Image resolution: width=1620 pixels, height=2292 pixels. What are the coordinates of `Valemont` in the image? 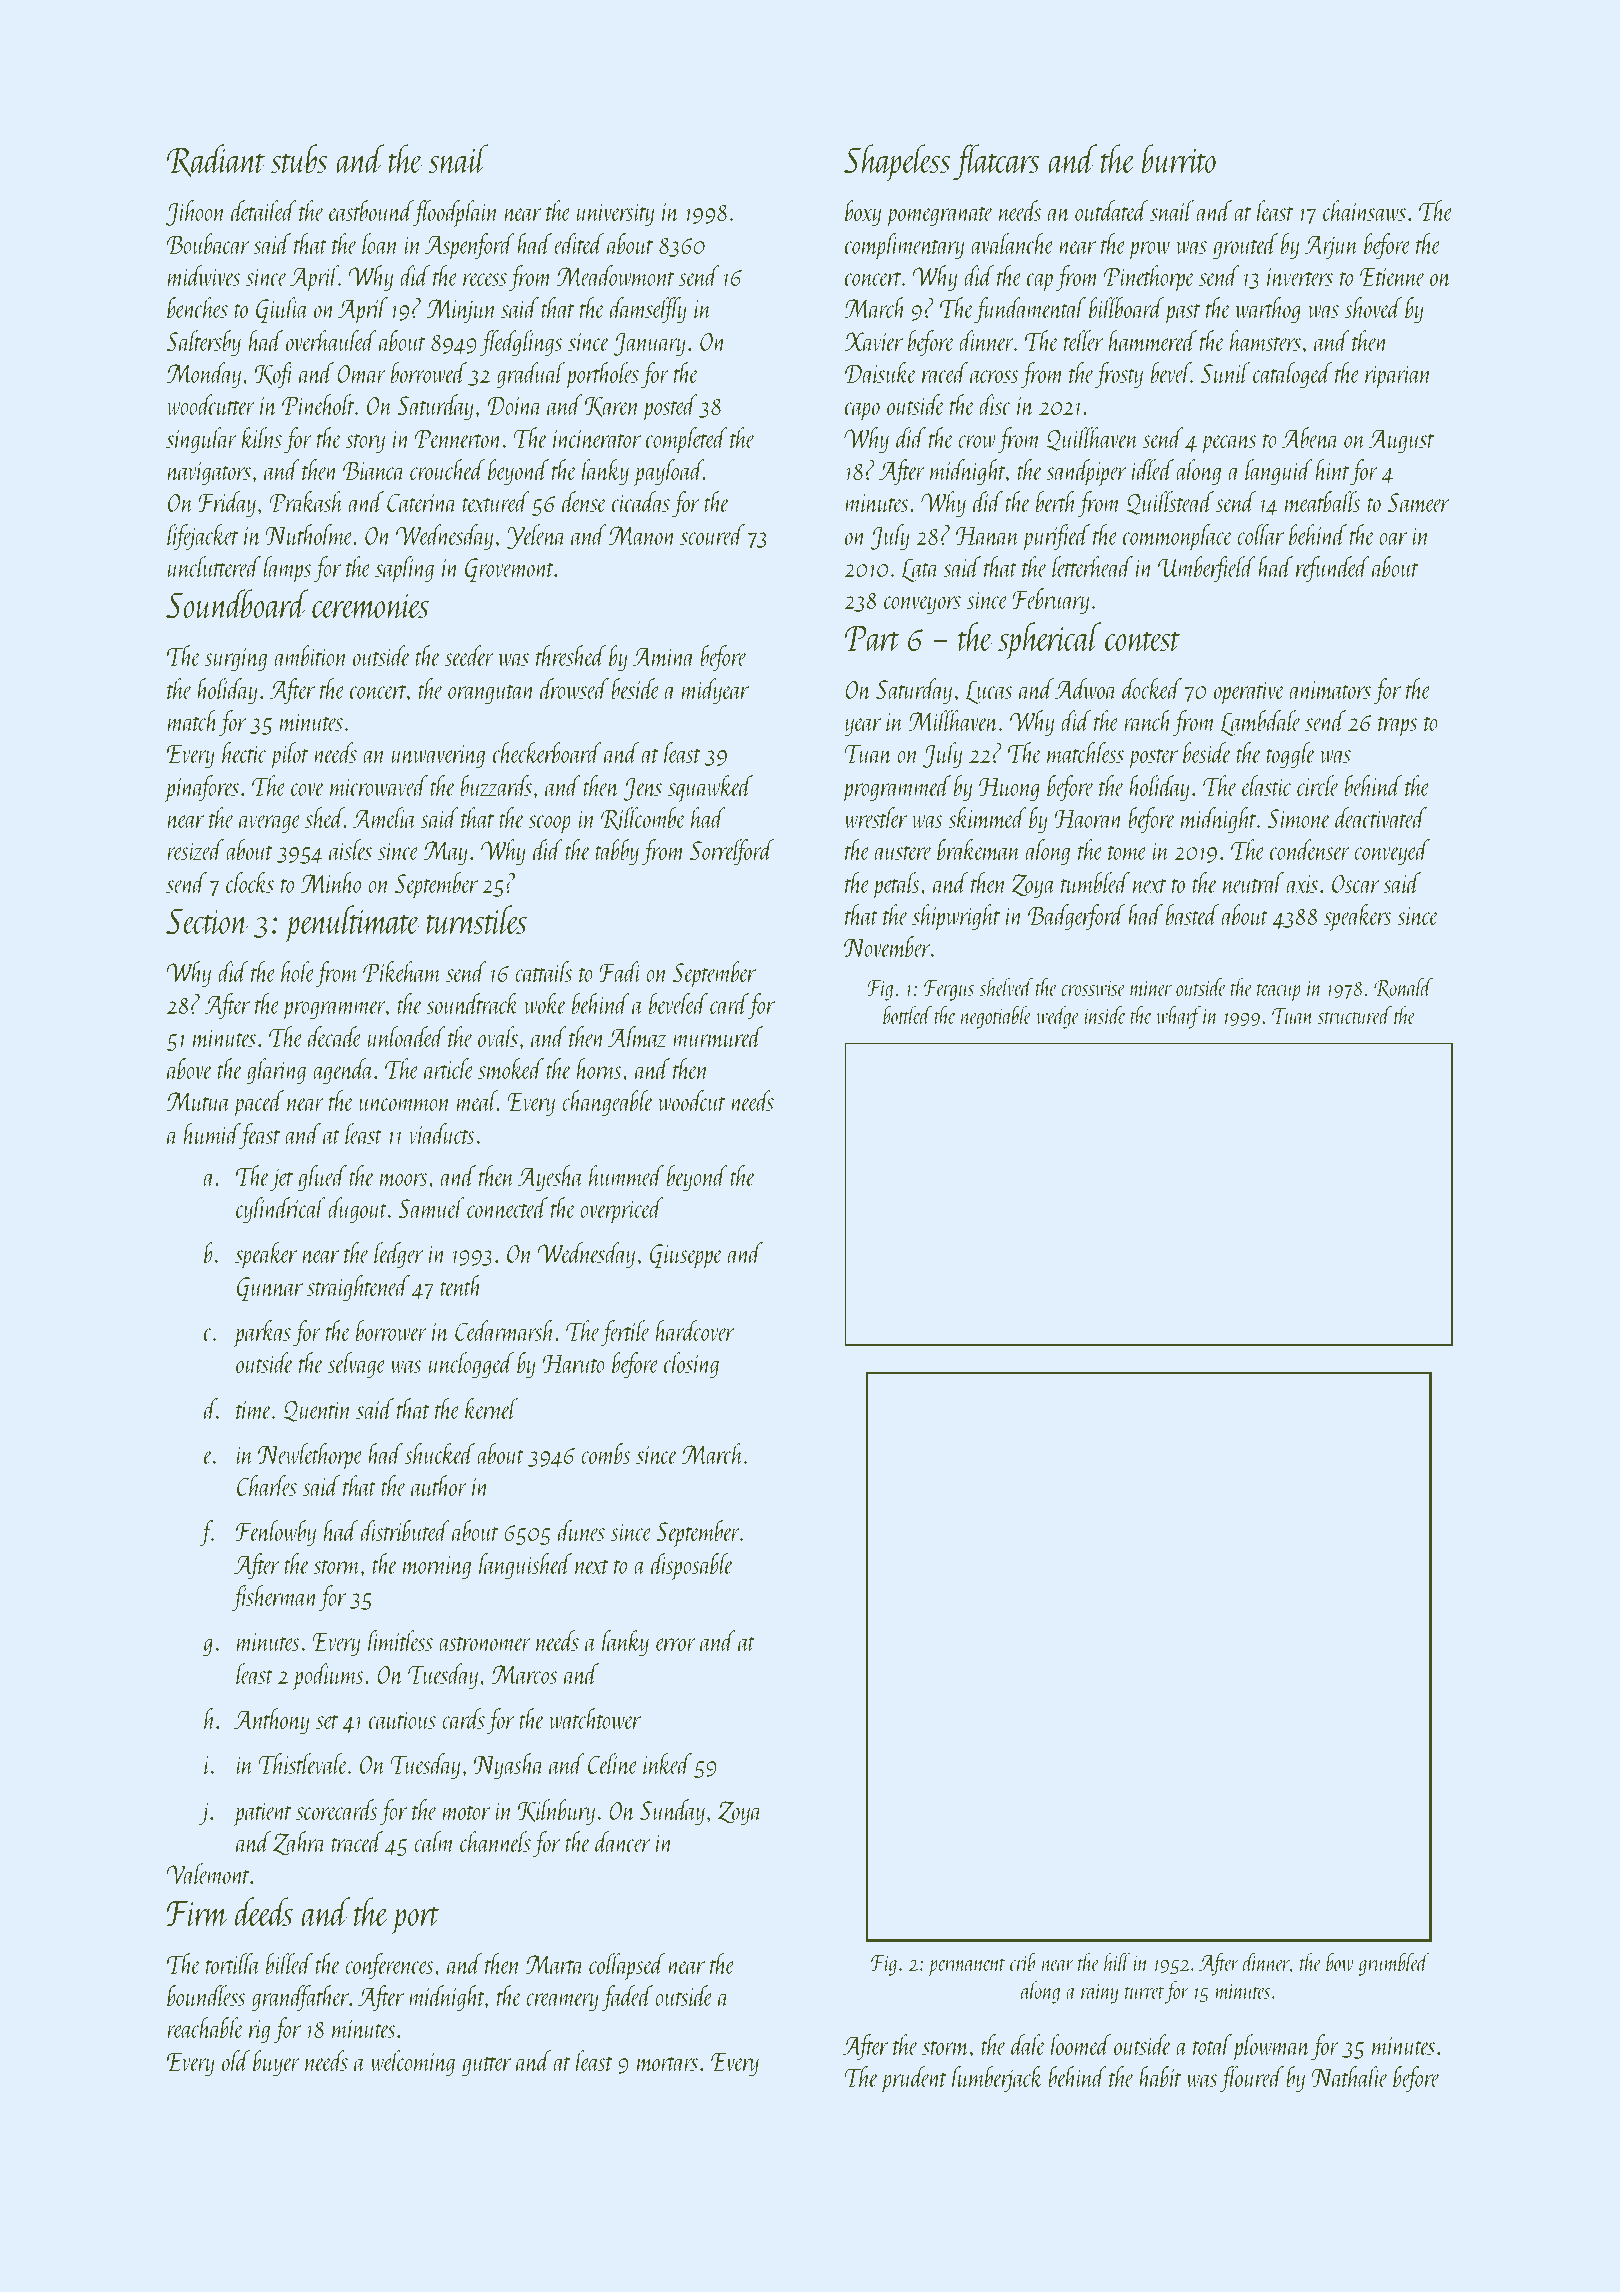 It's located at (208, 1873).
